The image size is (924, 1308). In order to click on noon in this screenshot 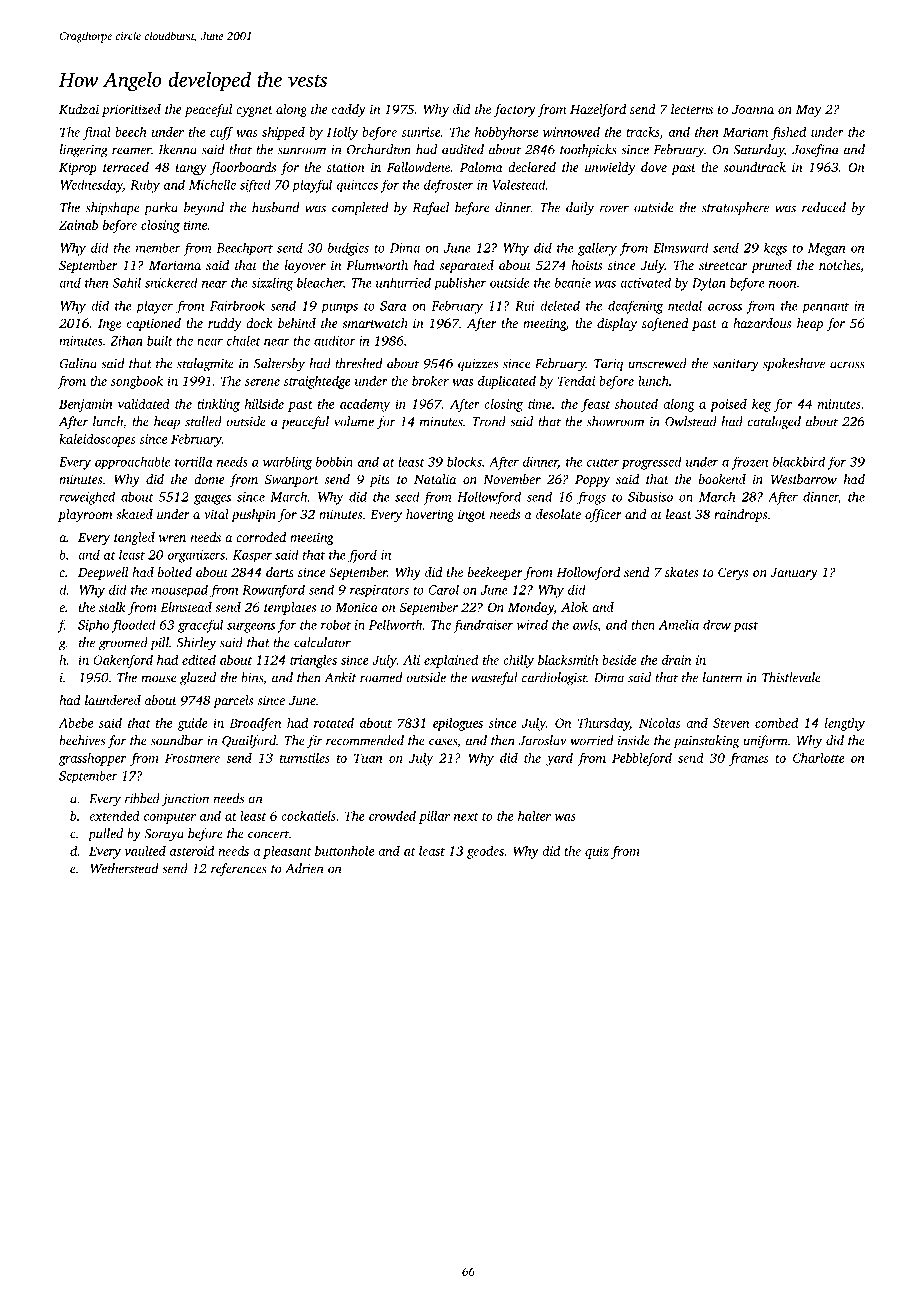, I will do `click(782, 284)`.
